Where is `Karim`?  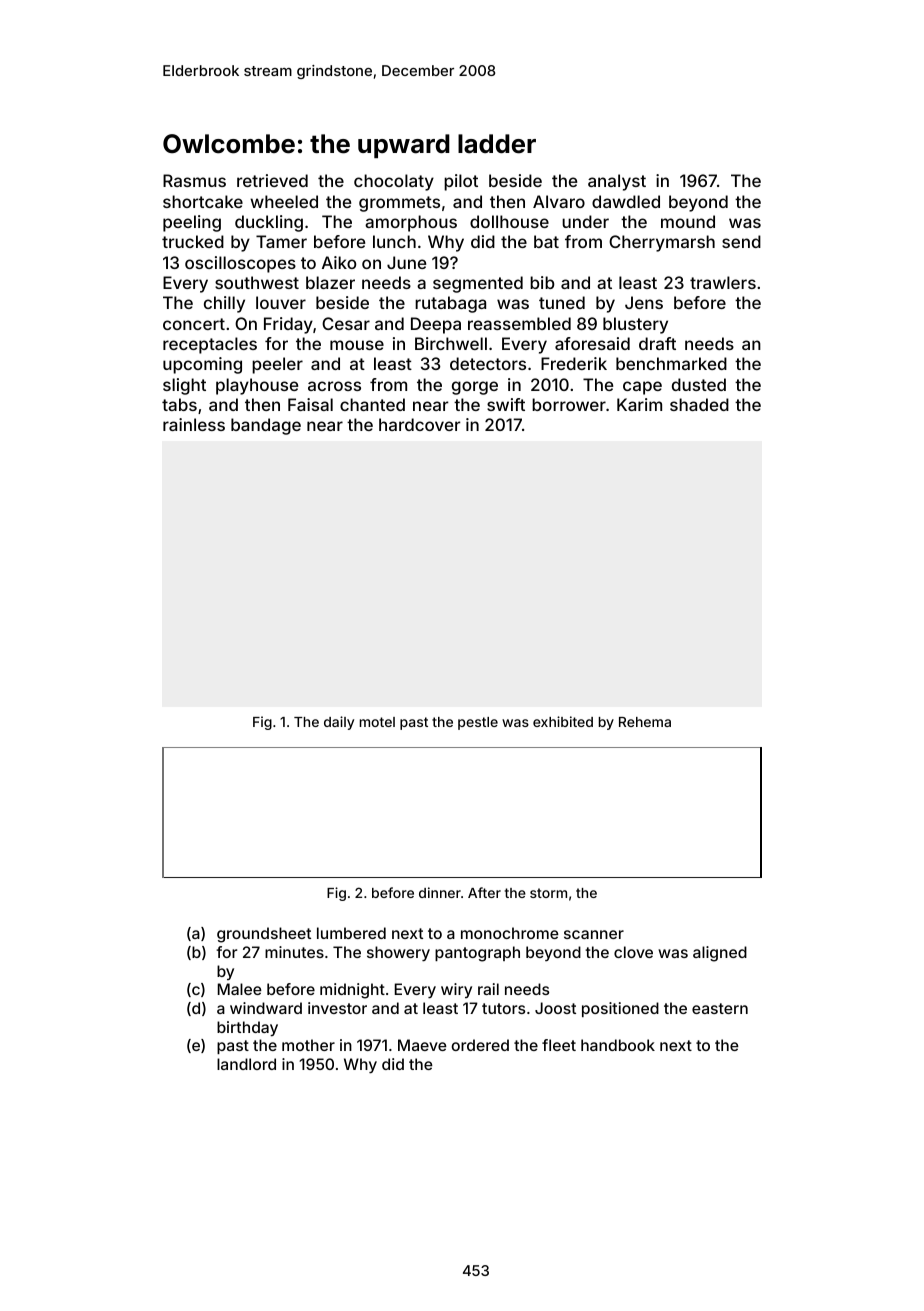 Karim is located at coordinates (639, 404).
